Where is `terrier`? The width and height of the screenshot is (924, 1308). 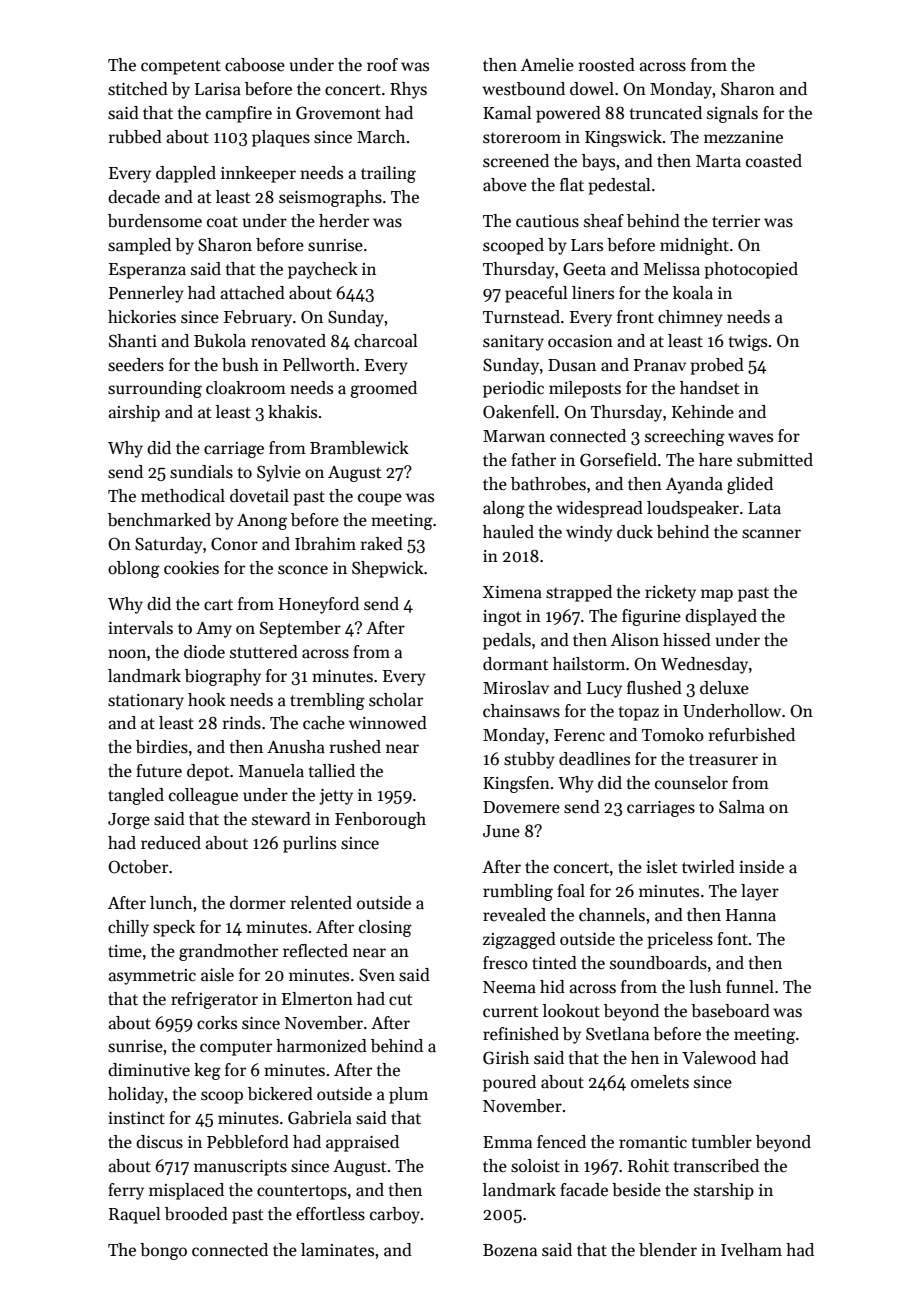 terrier is located at coordinates (736, 221).
